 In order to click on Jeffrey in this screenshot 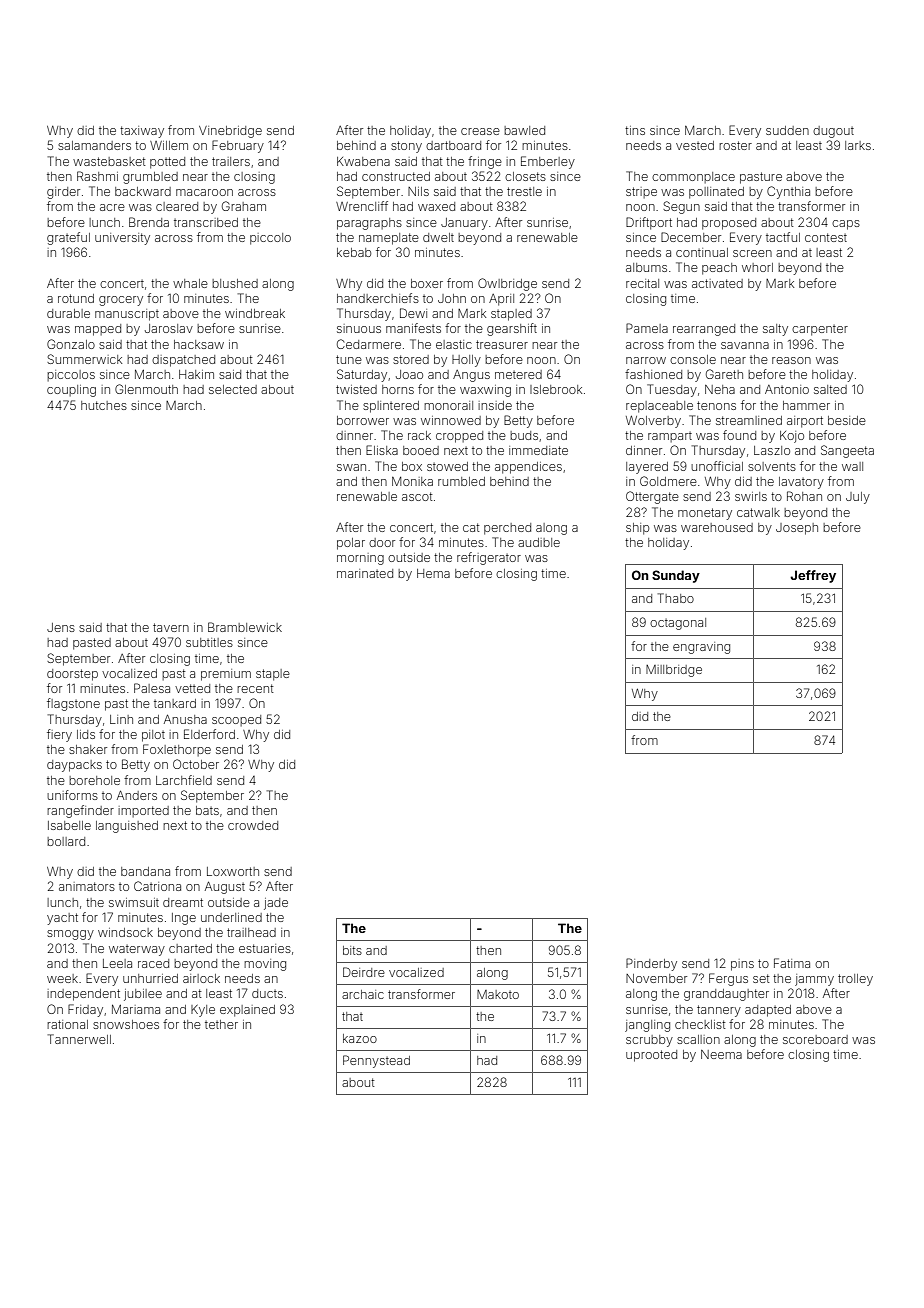, I will do `click(813, 576)`.
